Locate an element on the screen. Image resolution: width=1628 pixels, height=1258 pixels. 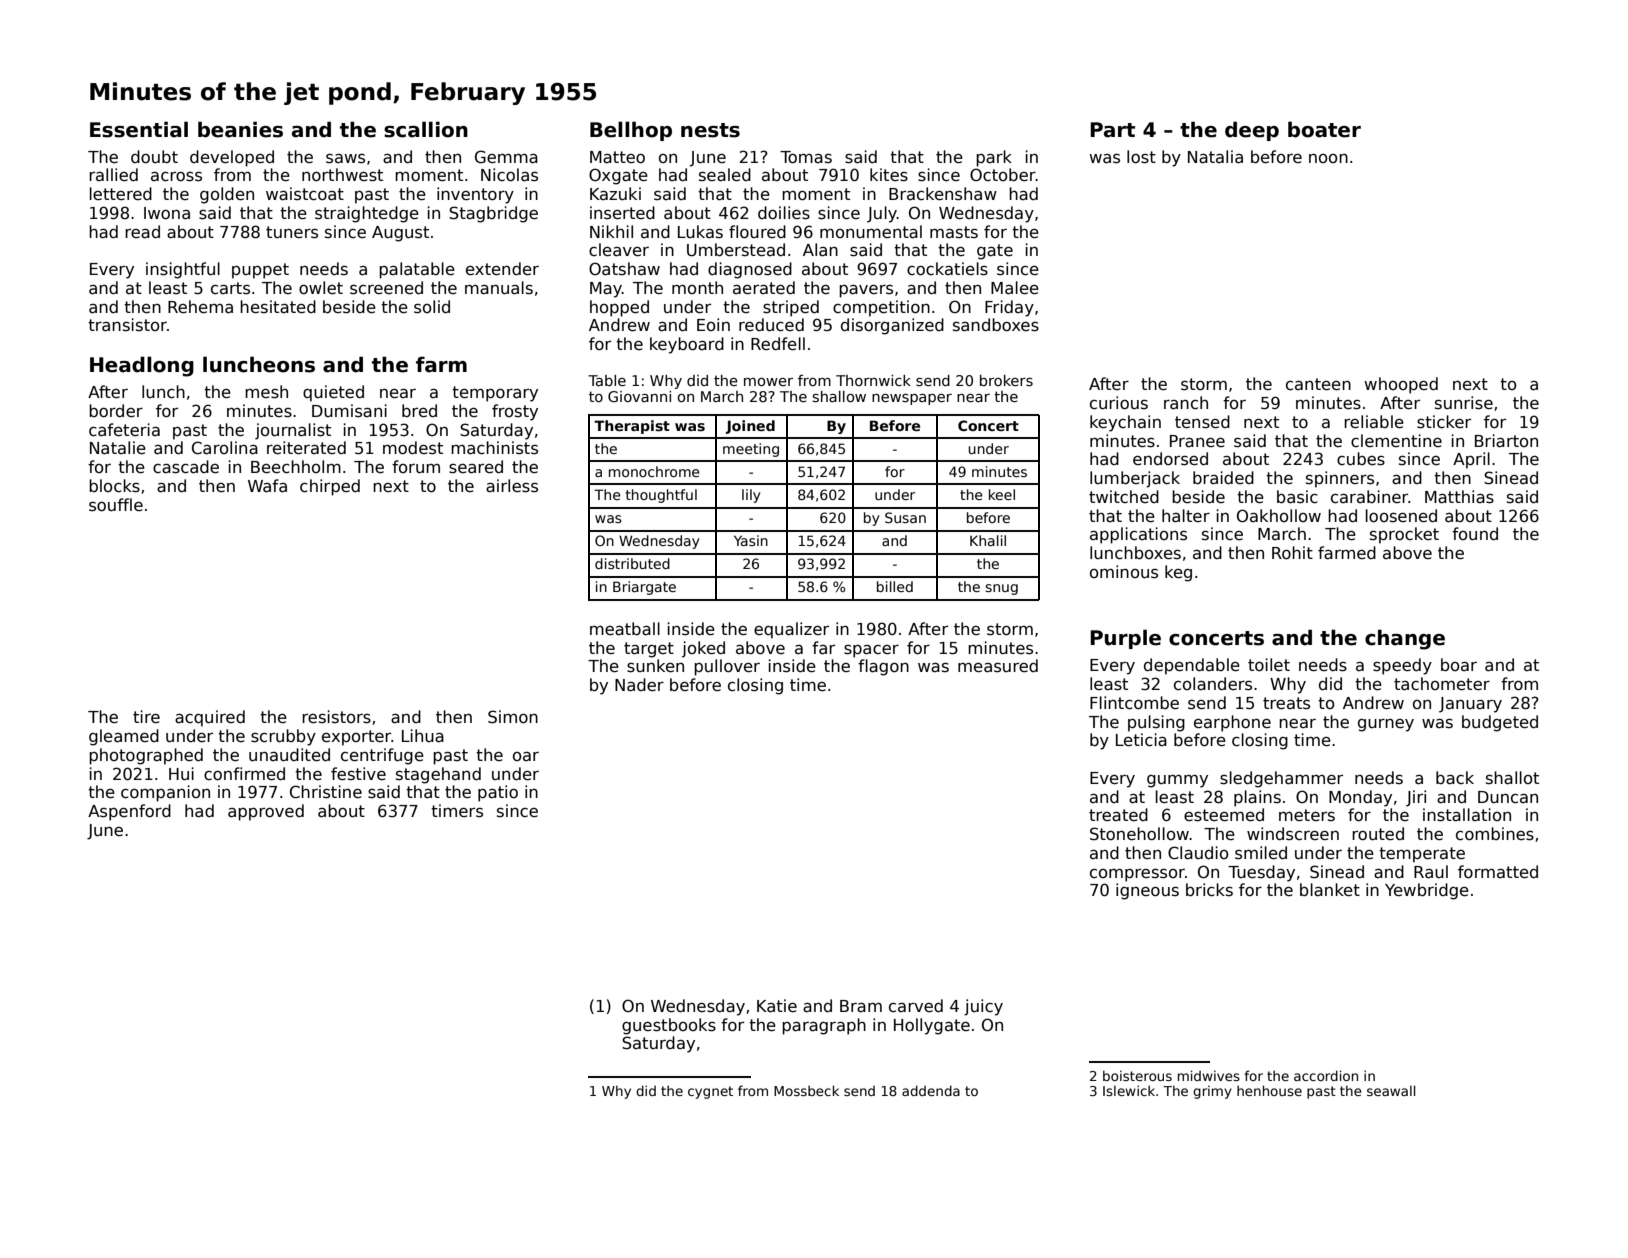
Natalia is located at coordinates (1215, 157).
